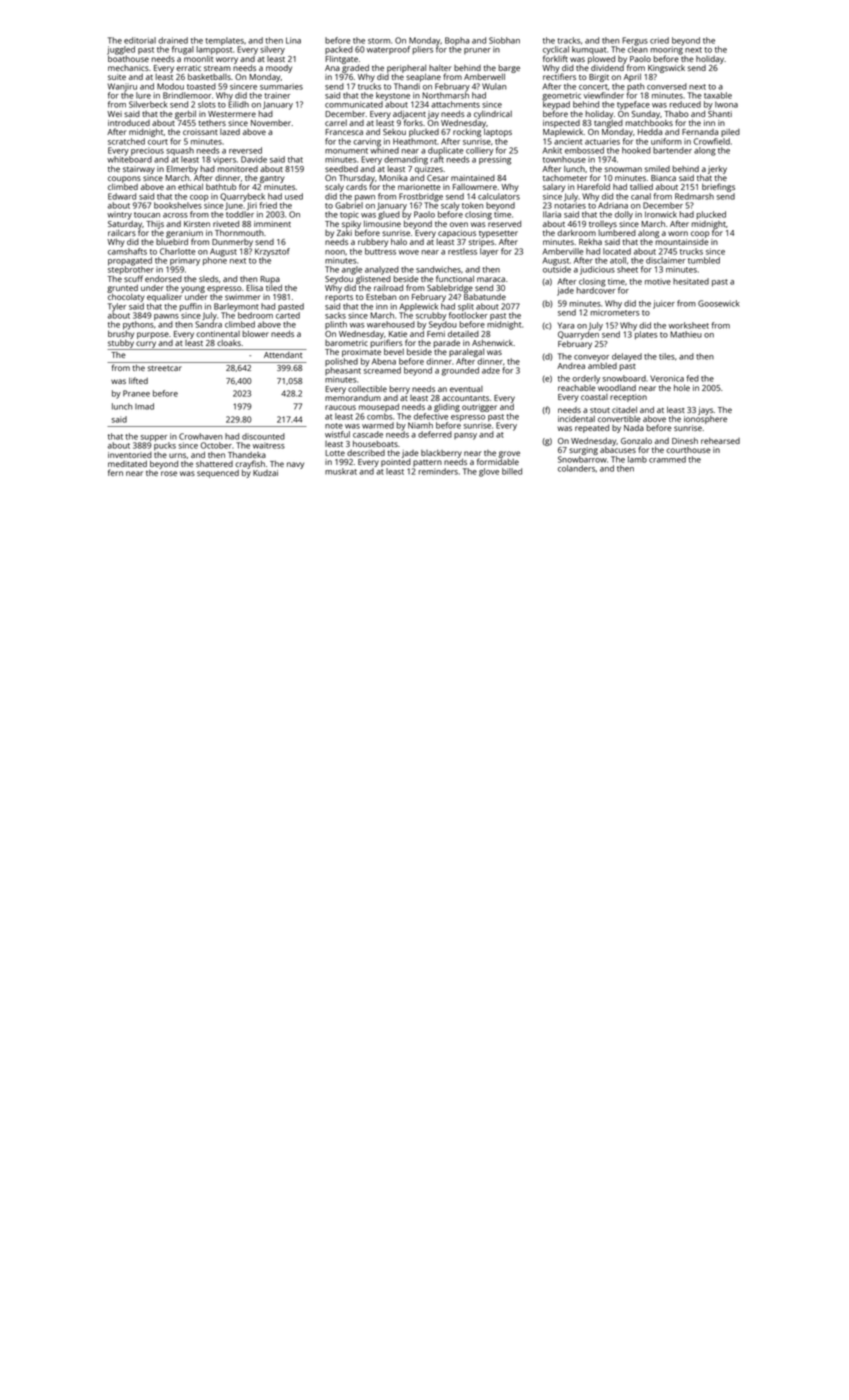 The height and width of the screenshot is (1400, 849). I want to click on editorial, so click(140, 40).
